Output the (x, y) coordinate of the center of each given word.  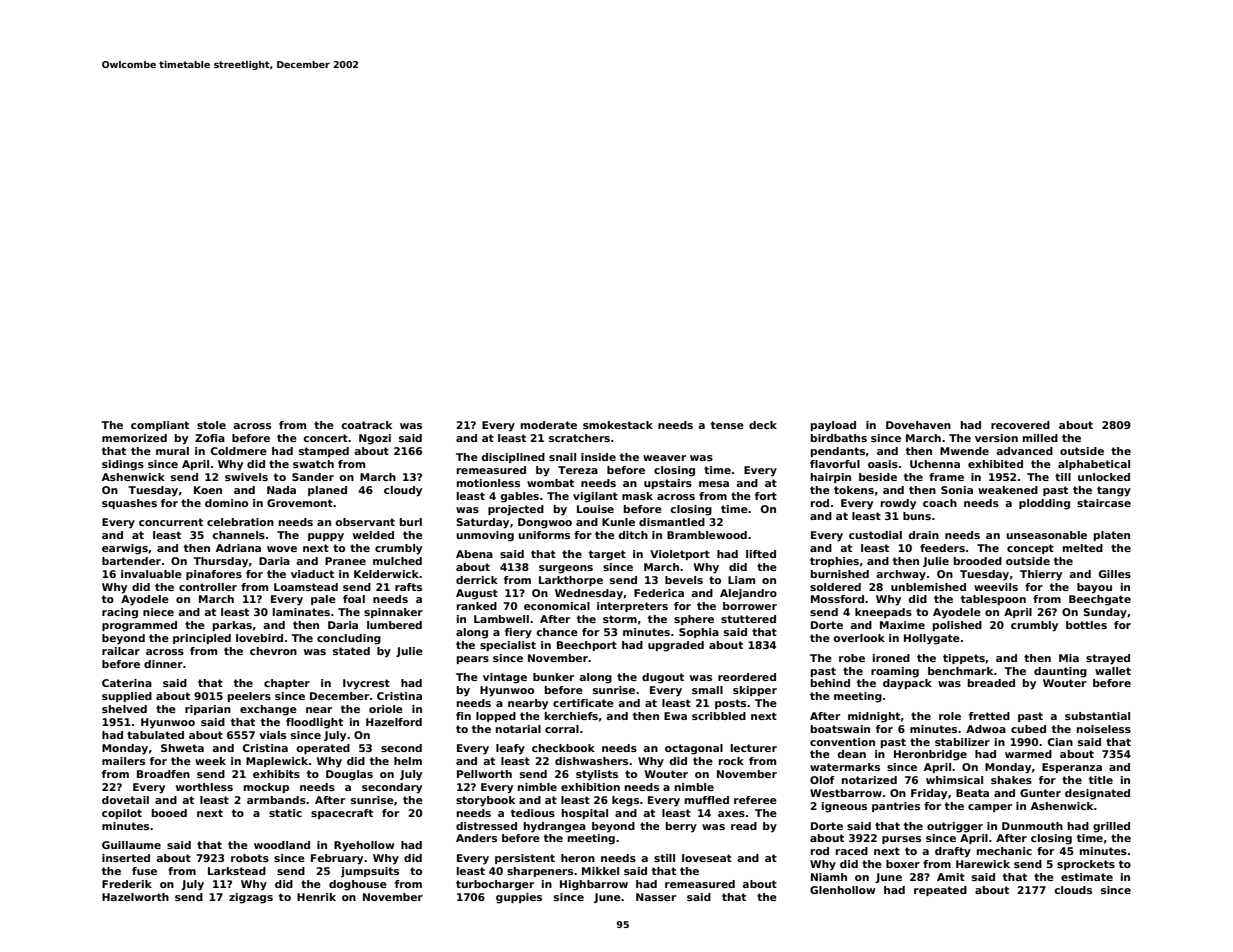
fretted (989, 716)
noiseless (1104, 729)
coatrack (366, 425)
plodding (1044, 504)
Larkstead (237, 871)
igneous (844, 807)
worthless (204, 787)
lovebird (259, 638)
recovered (1020, 425)
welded (373, 535)
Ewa (675, 716)
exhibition (590, 787)
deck (763, 425)
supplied (127, 697)
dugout (663, 678)
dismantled (672, 522)
